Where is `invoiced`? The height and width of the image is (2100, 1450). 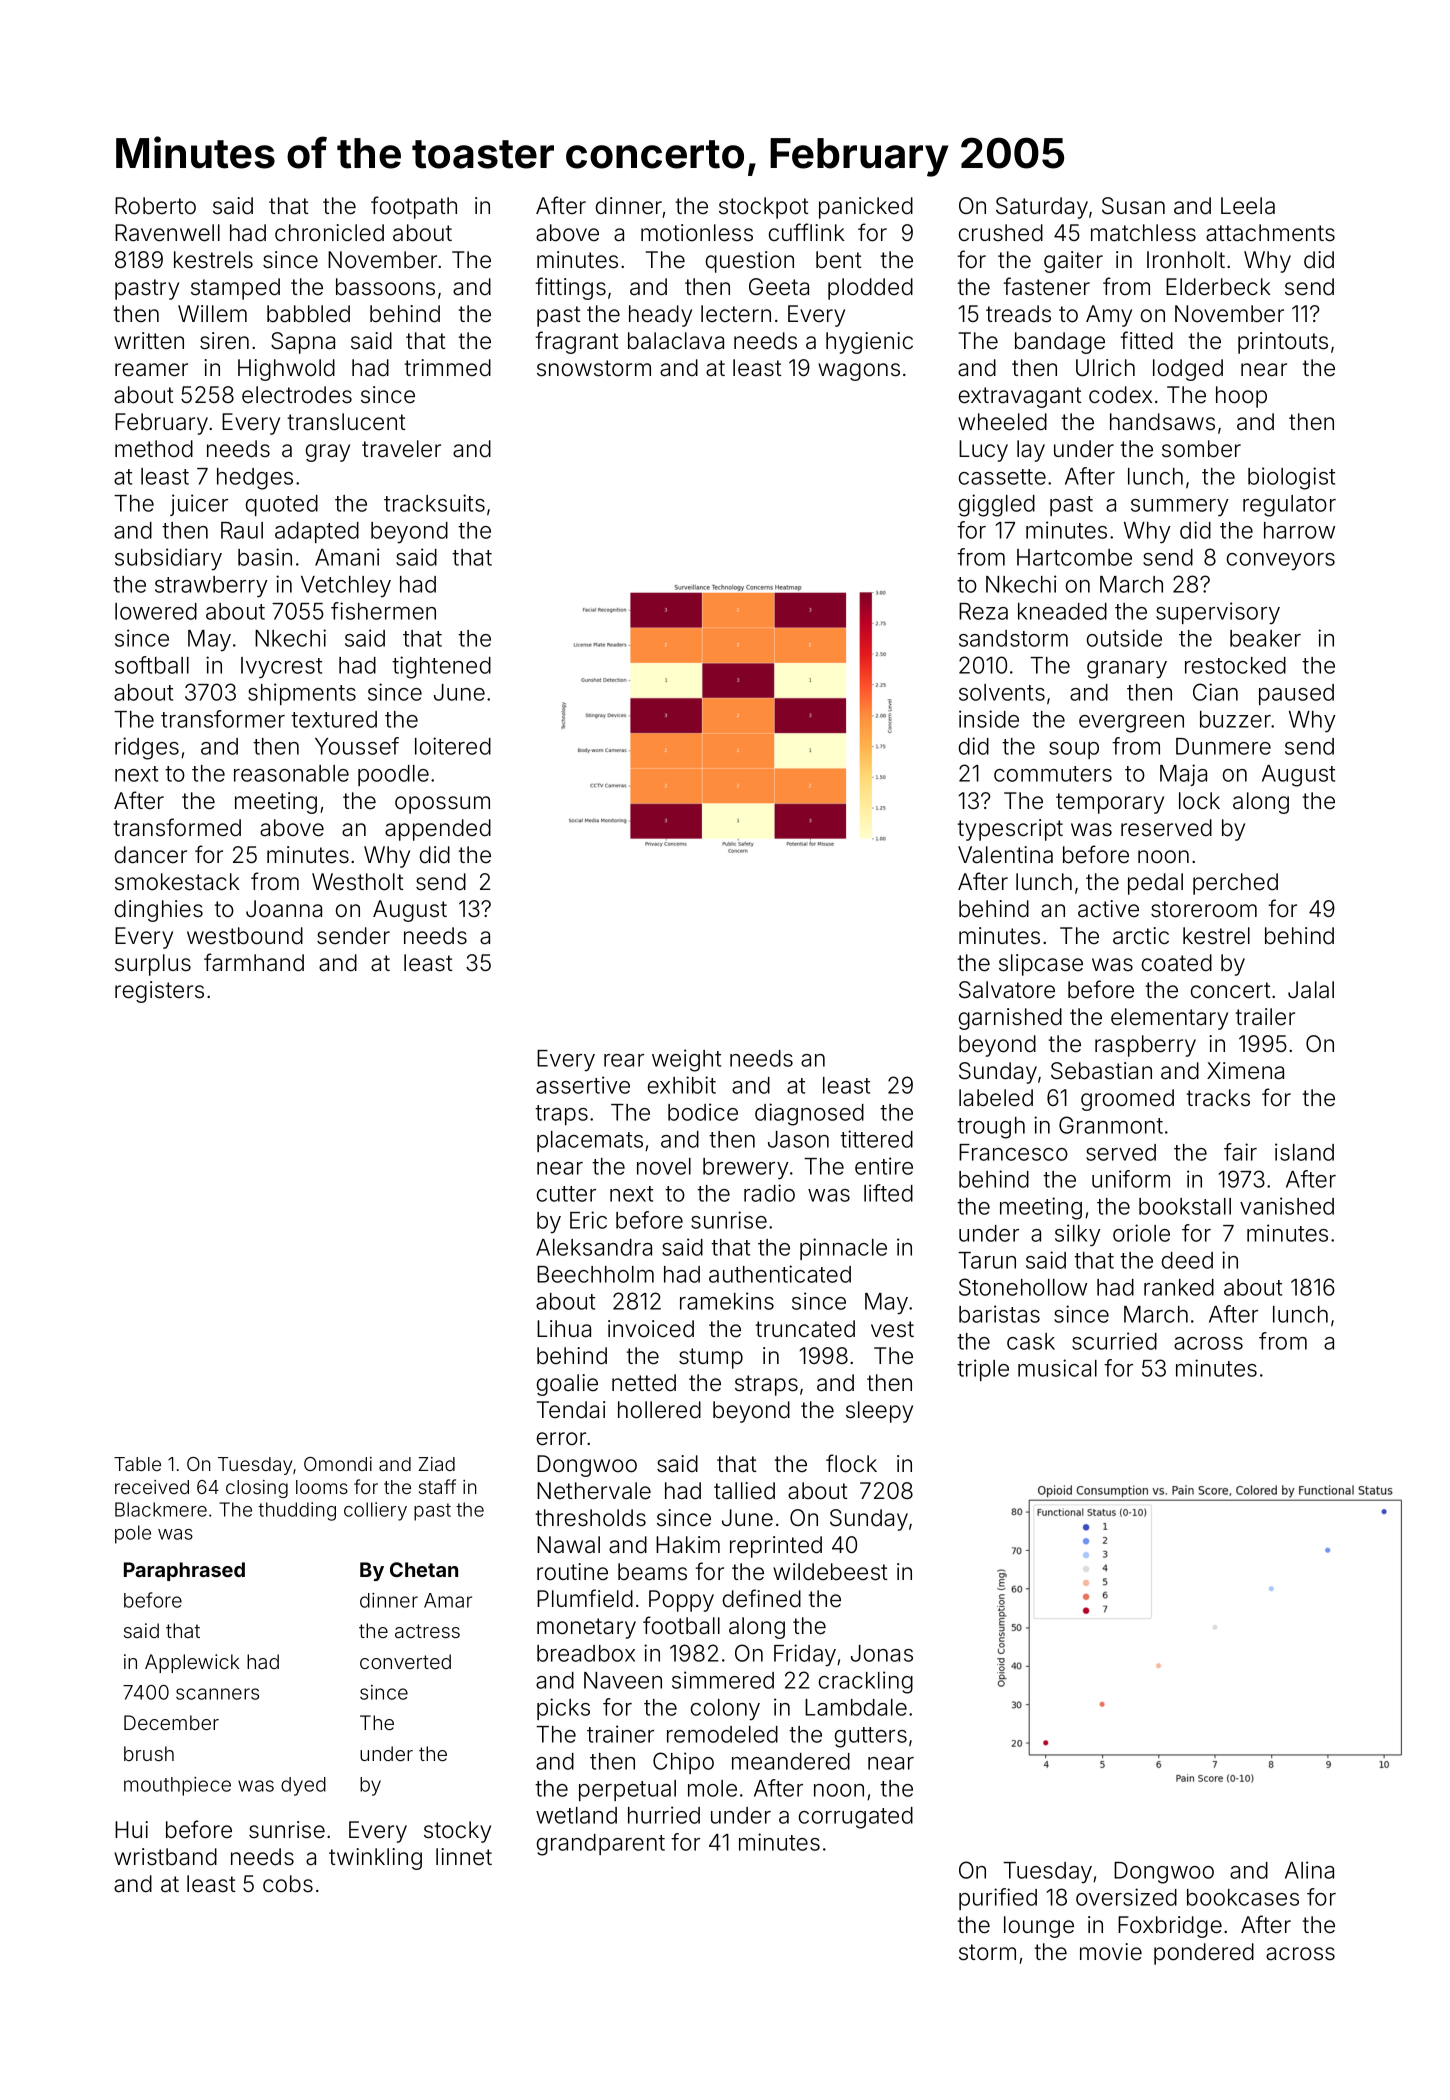 invoiced is located at coordinates (651, 1329).
